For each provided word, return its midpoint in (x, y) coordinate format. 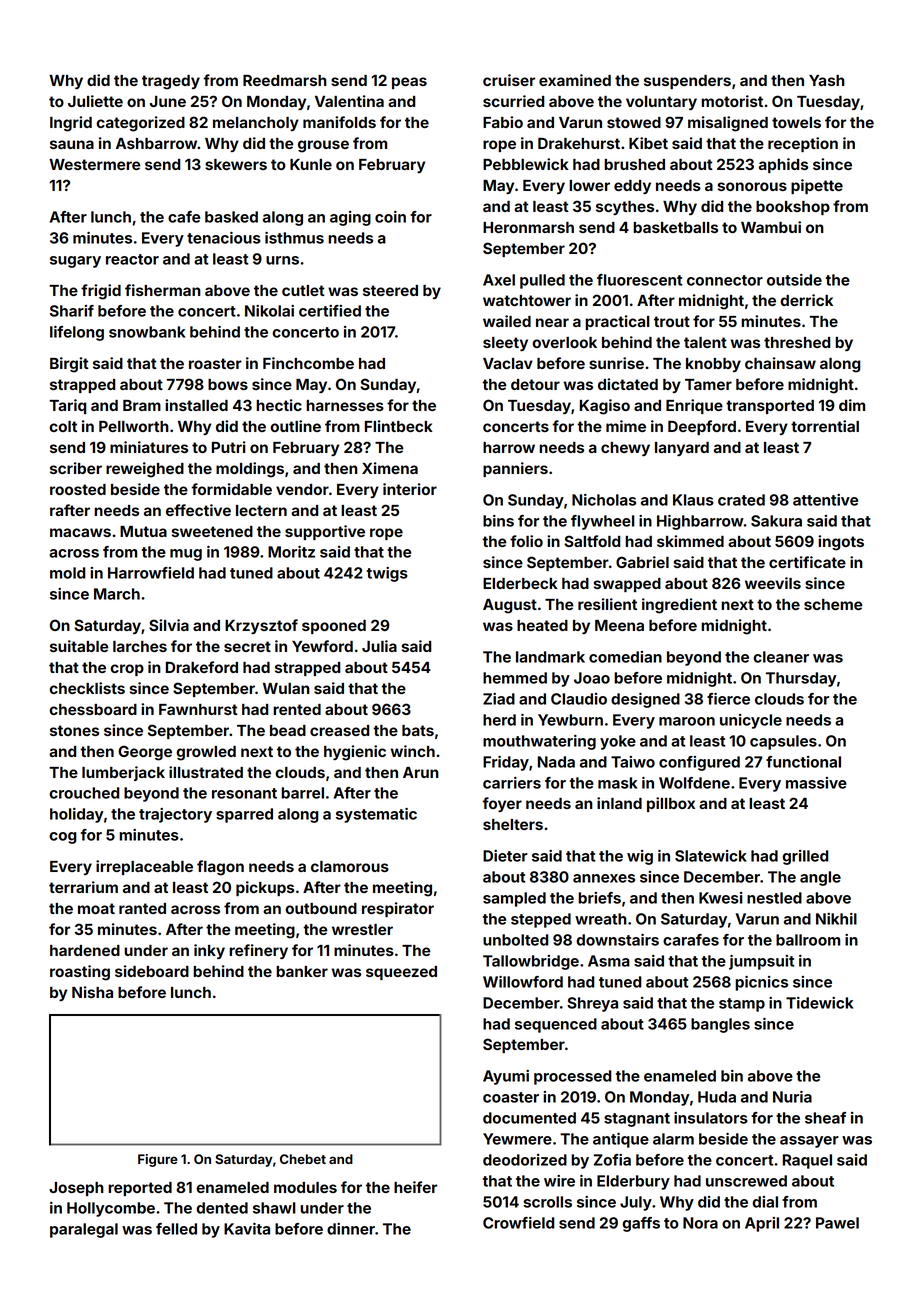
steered (390, 290)
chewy (625, 449)
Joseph (76, 1189)
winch (412, 751)
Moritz (291, 552)
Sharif (72, 311)
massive (816, 783)
